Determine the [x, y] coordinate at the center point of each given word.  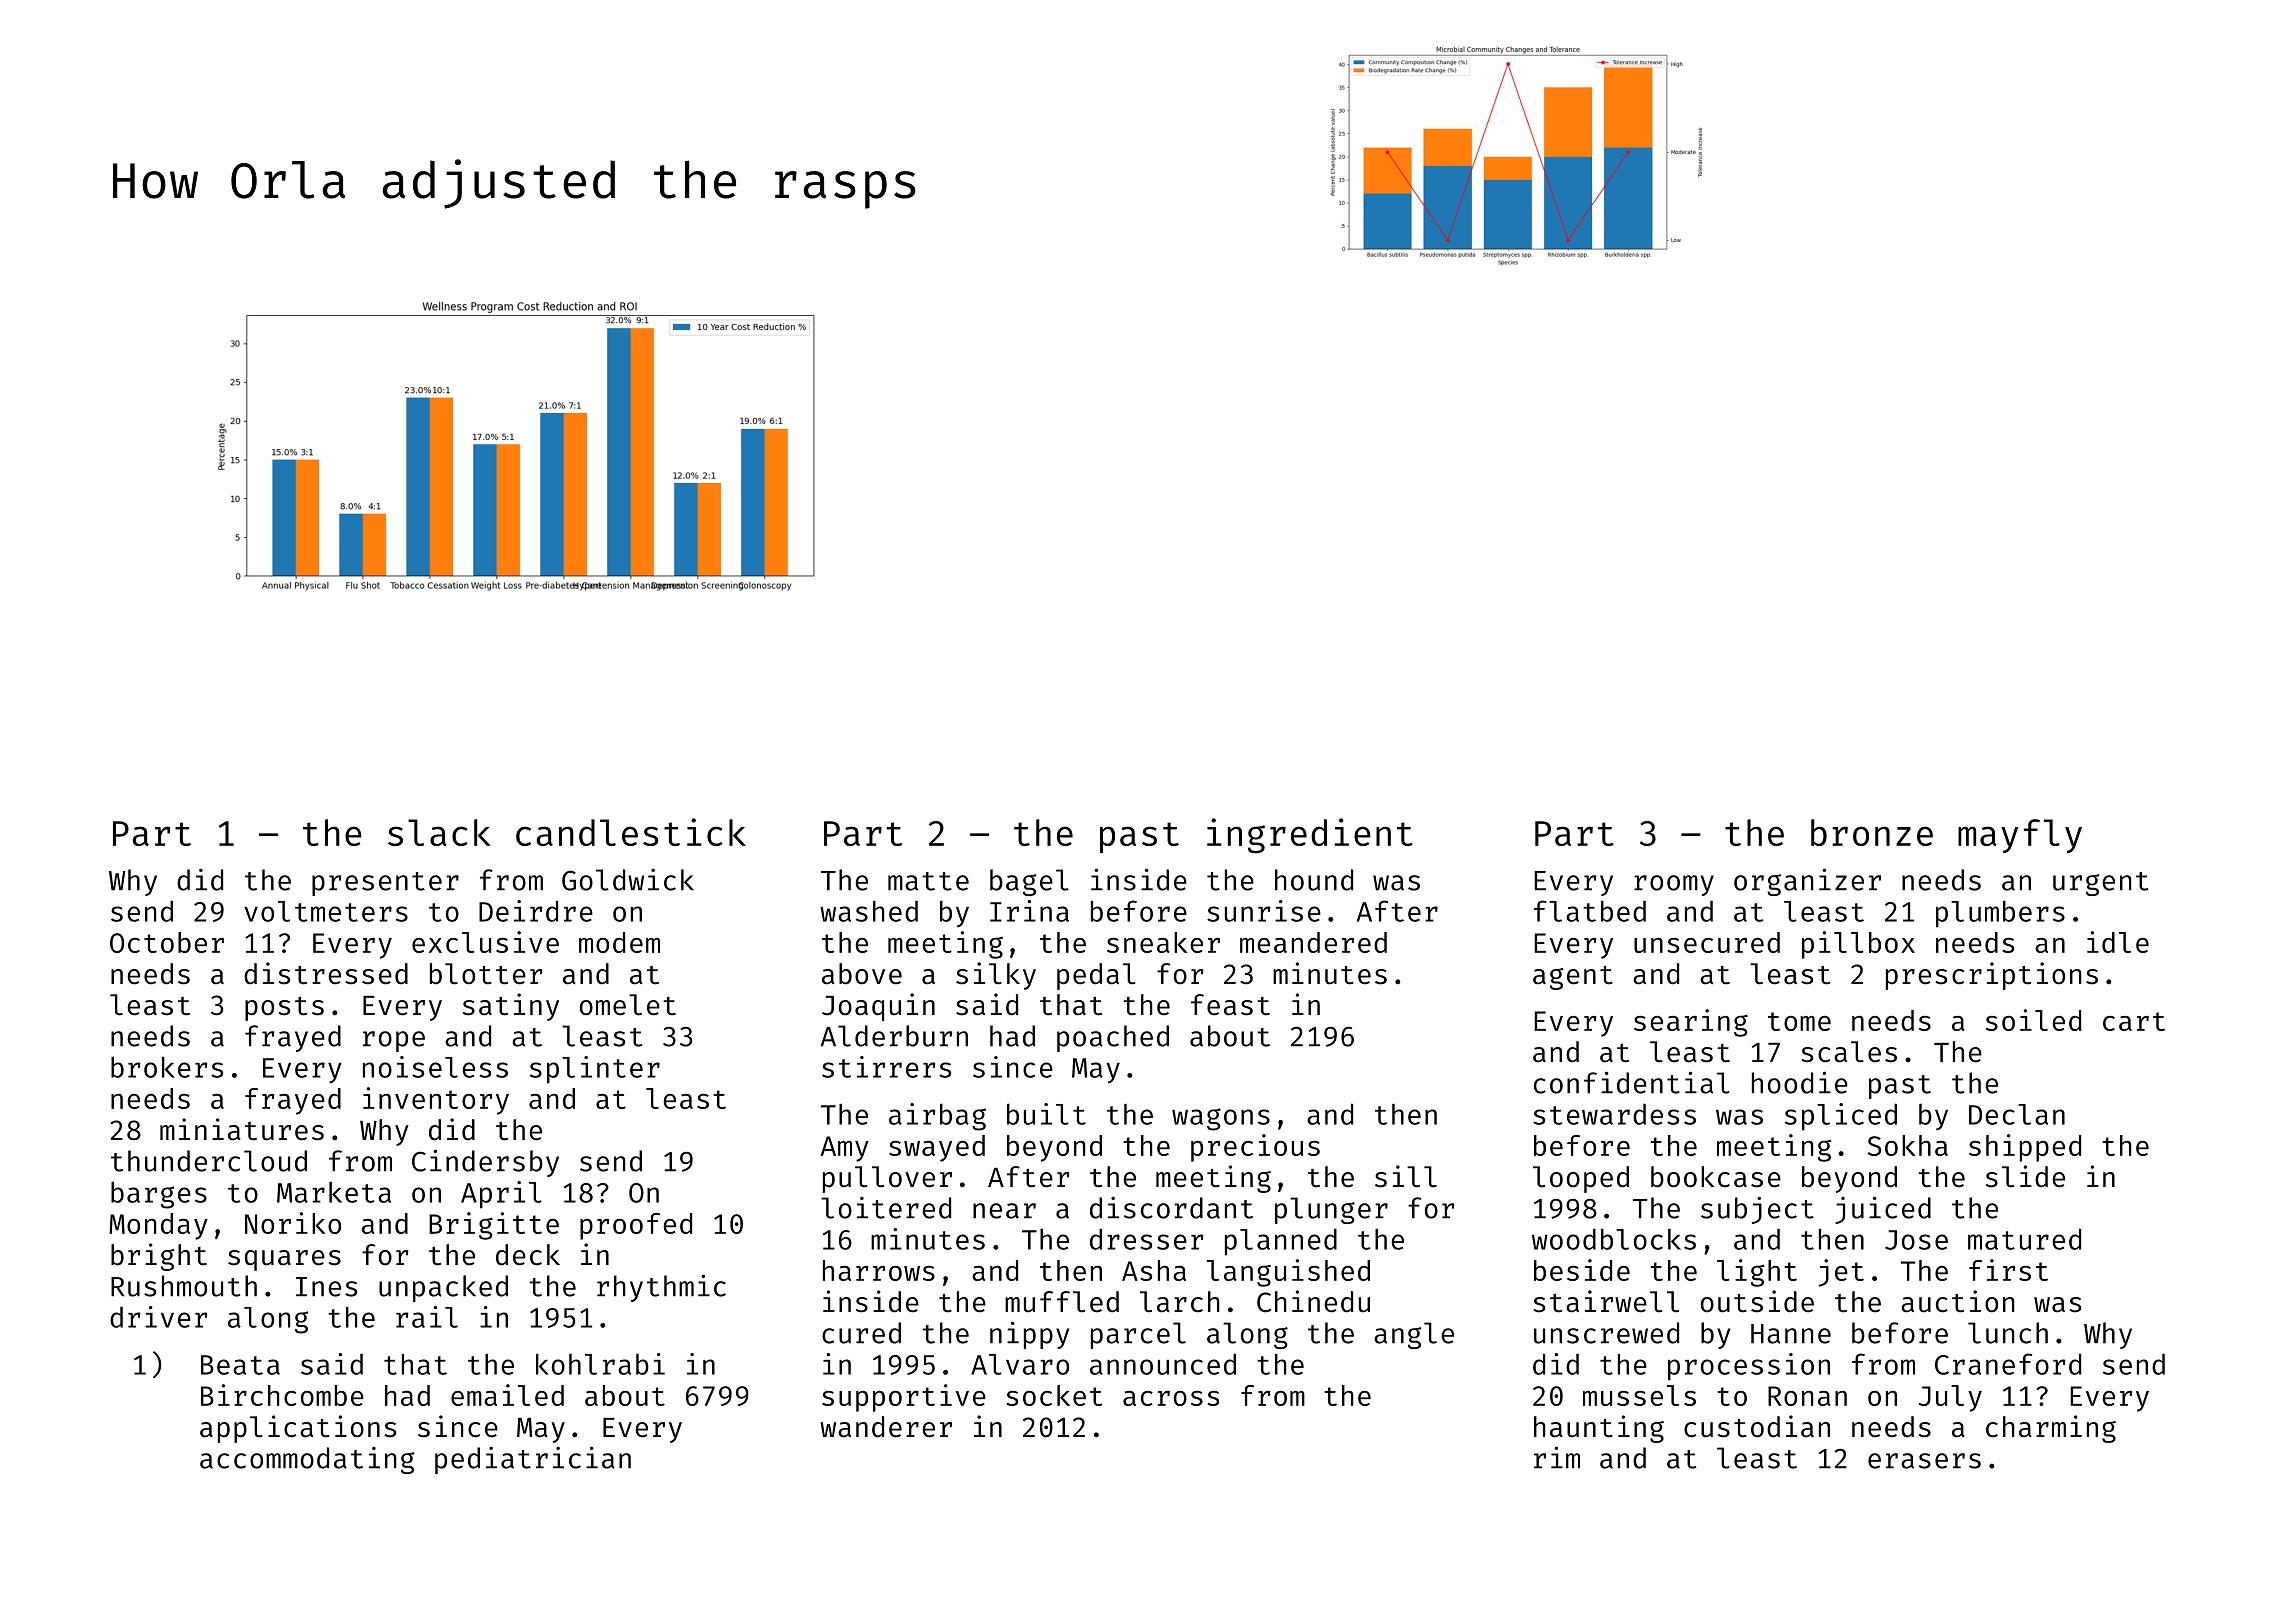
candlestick [631, 832]
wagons [1221, 1119]
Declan [2017, 1114]
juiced [1883, 1210]
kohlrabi [600, 1364]
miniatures [242, 1129]
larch [1179, 1302]
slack [439, 832]
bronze [1872, 832]
